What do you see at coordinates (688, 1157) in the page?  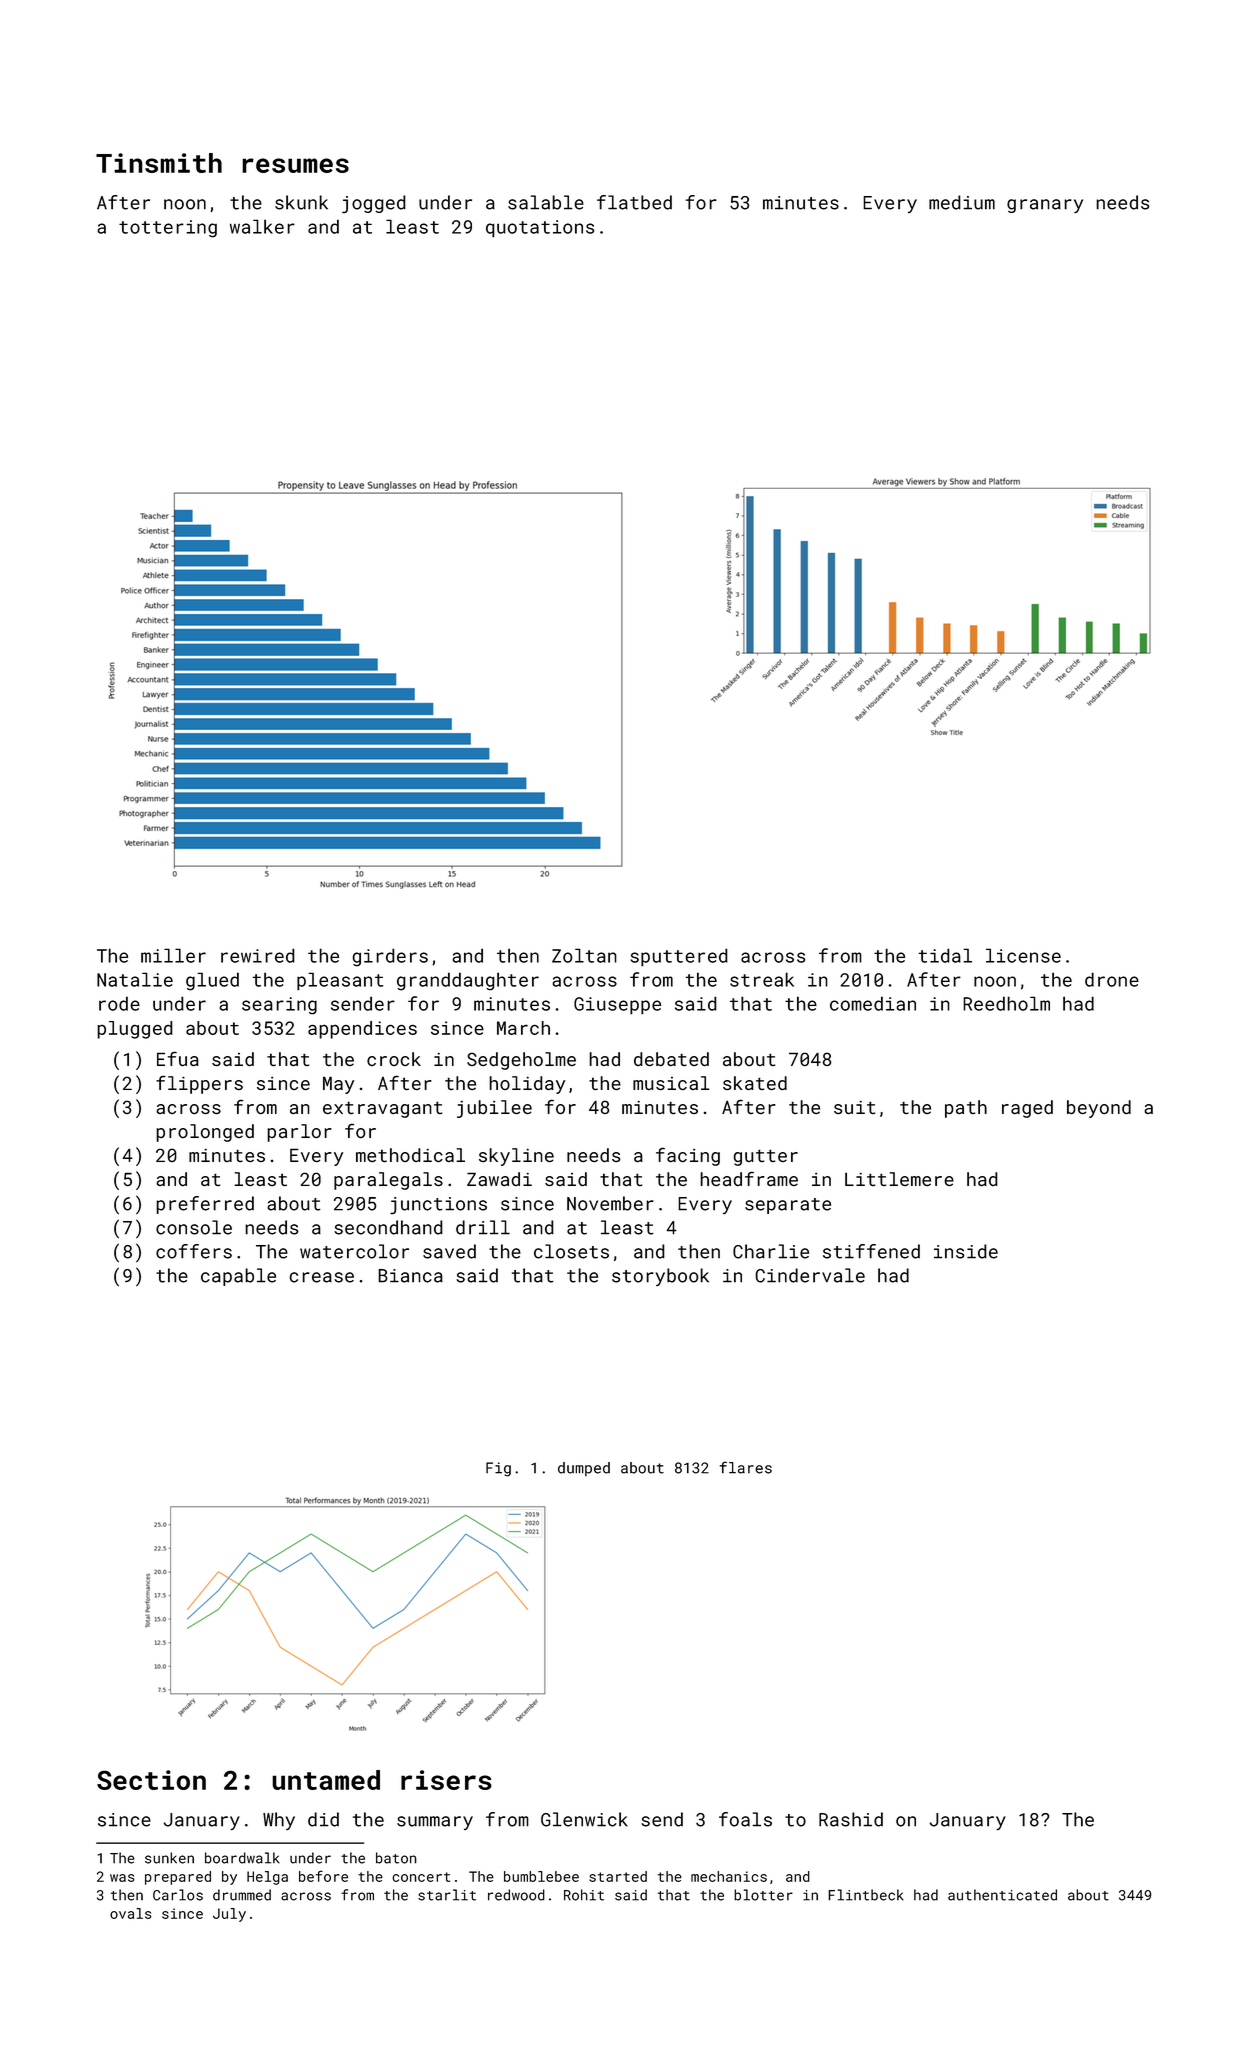 I see `facing` at bounding box center [688, 1157].
